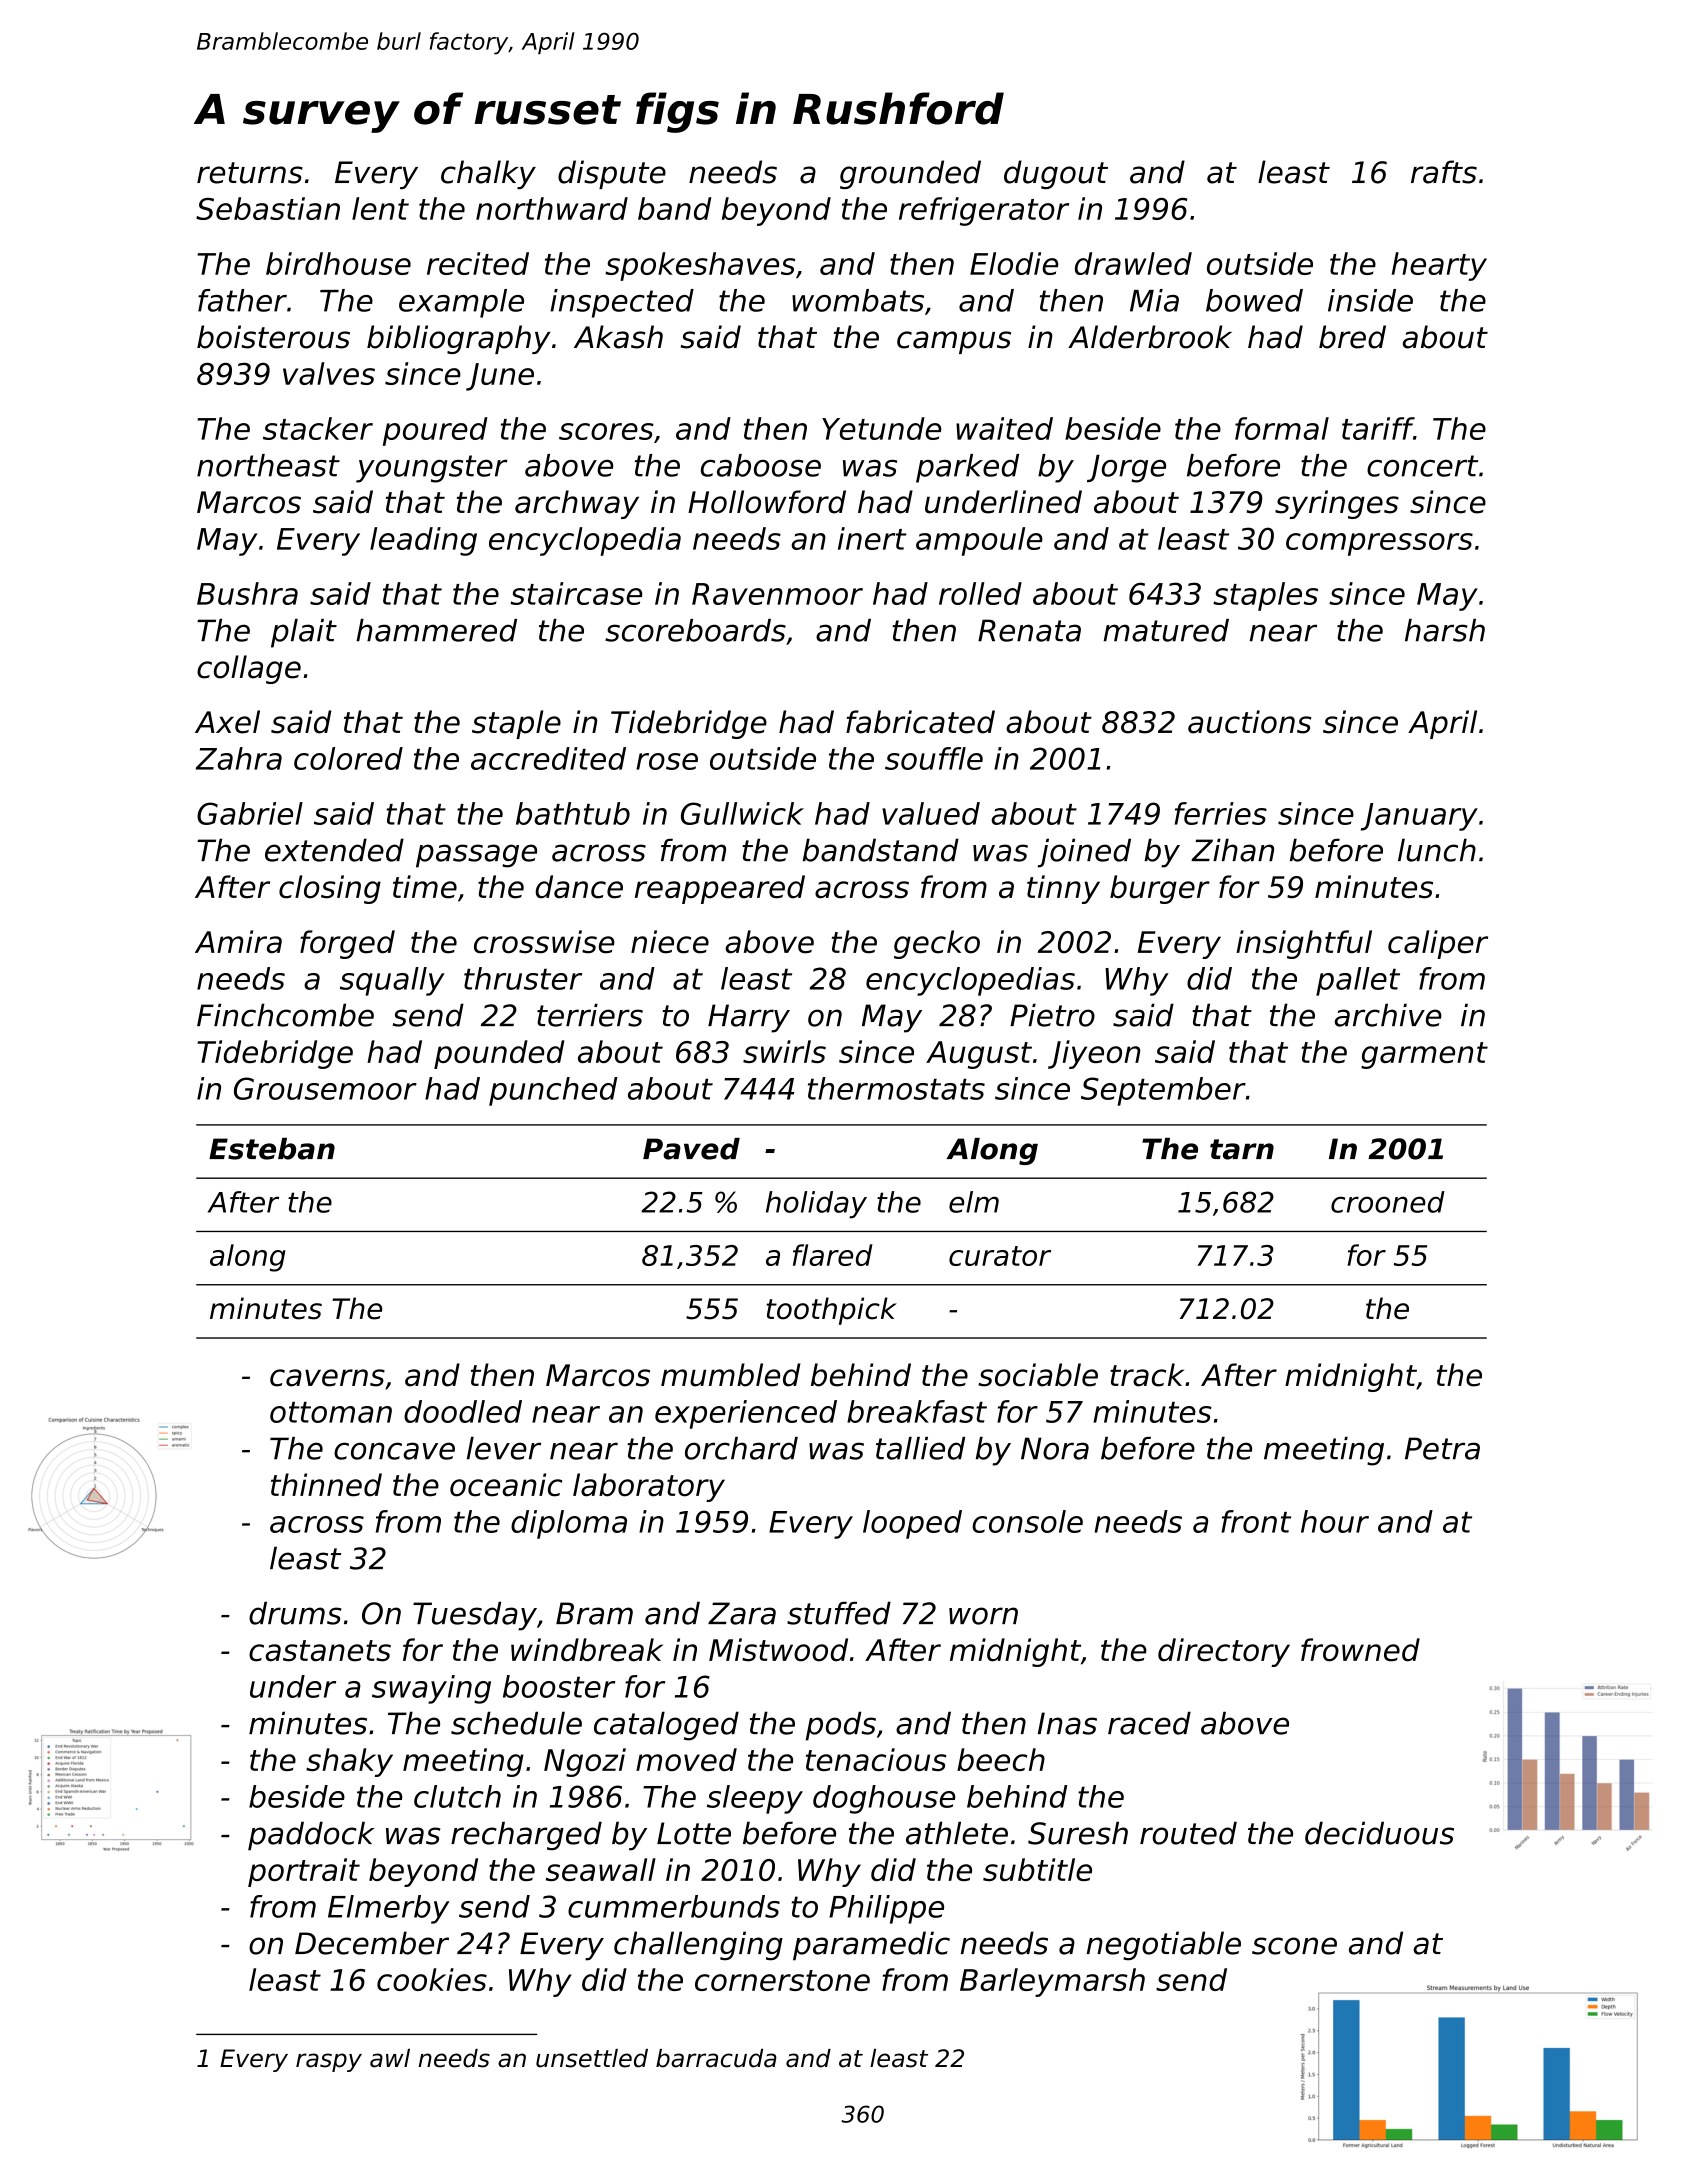  Describe the element at coordinates (249, 669) in the screenshot. I see `collage` at that location.
